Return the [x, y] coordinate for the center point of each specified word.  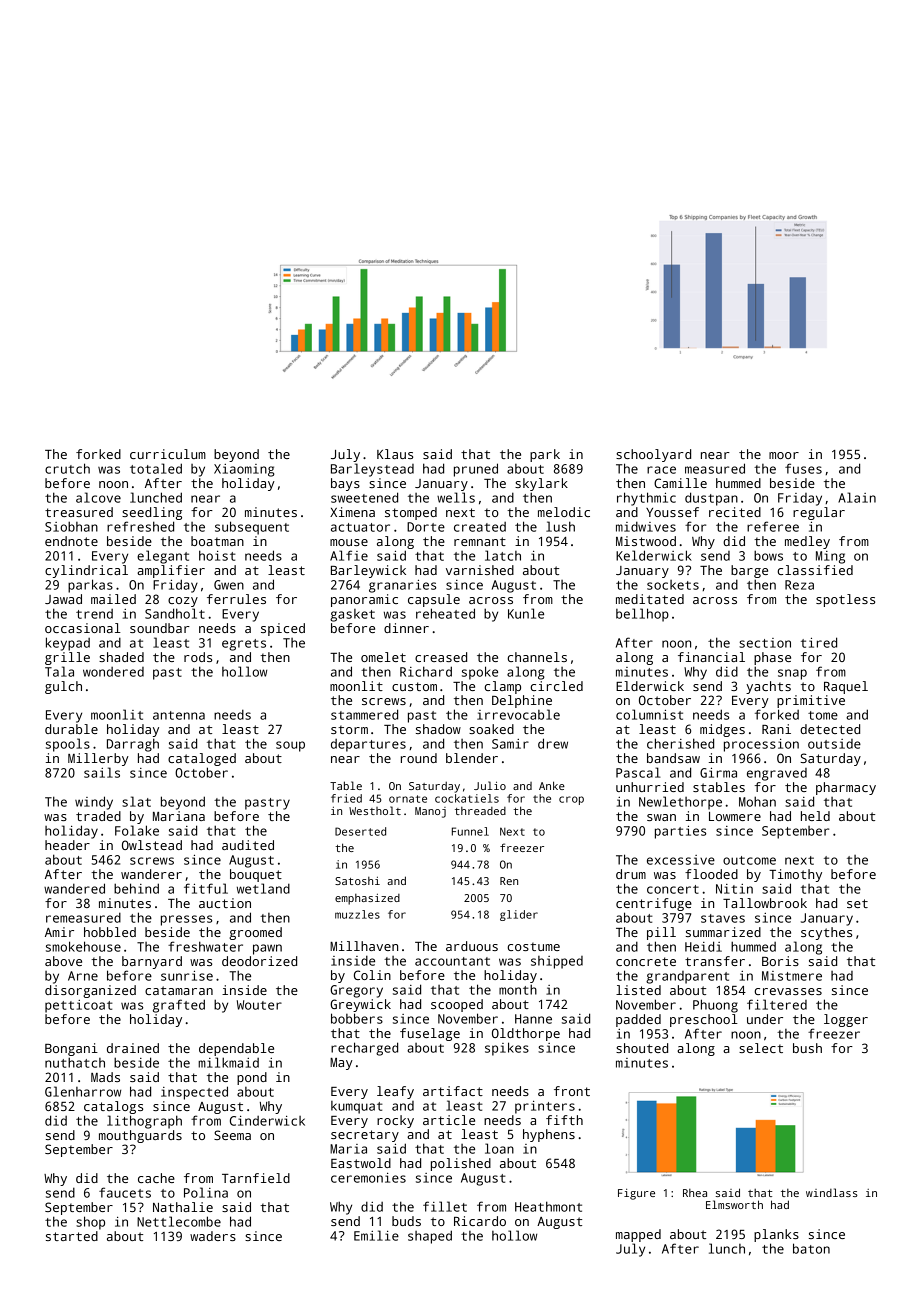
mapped [638, 1235]
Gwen [229, 585]
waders [213, 1236]
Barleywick [368, 571]
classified [815, 570]
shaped [430, 1237]
